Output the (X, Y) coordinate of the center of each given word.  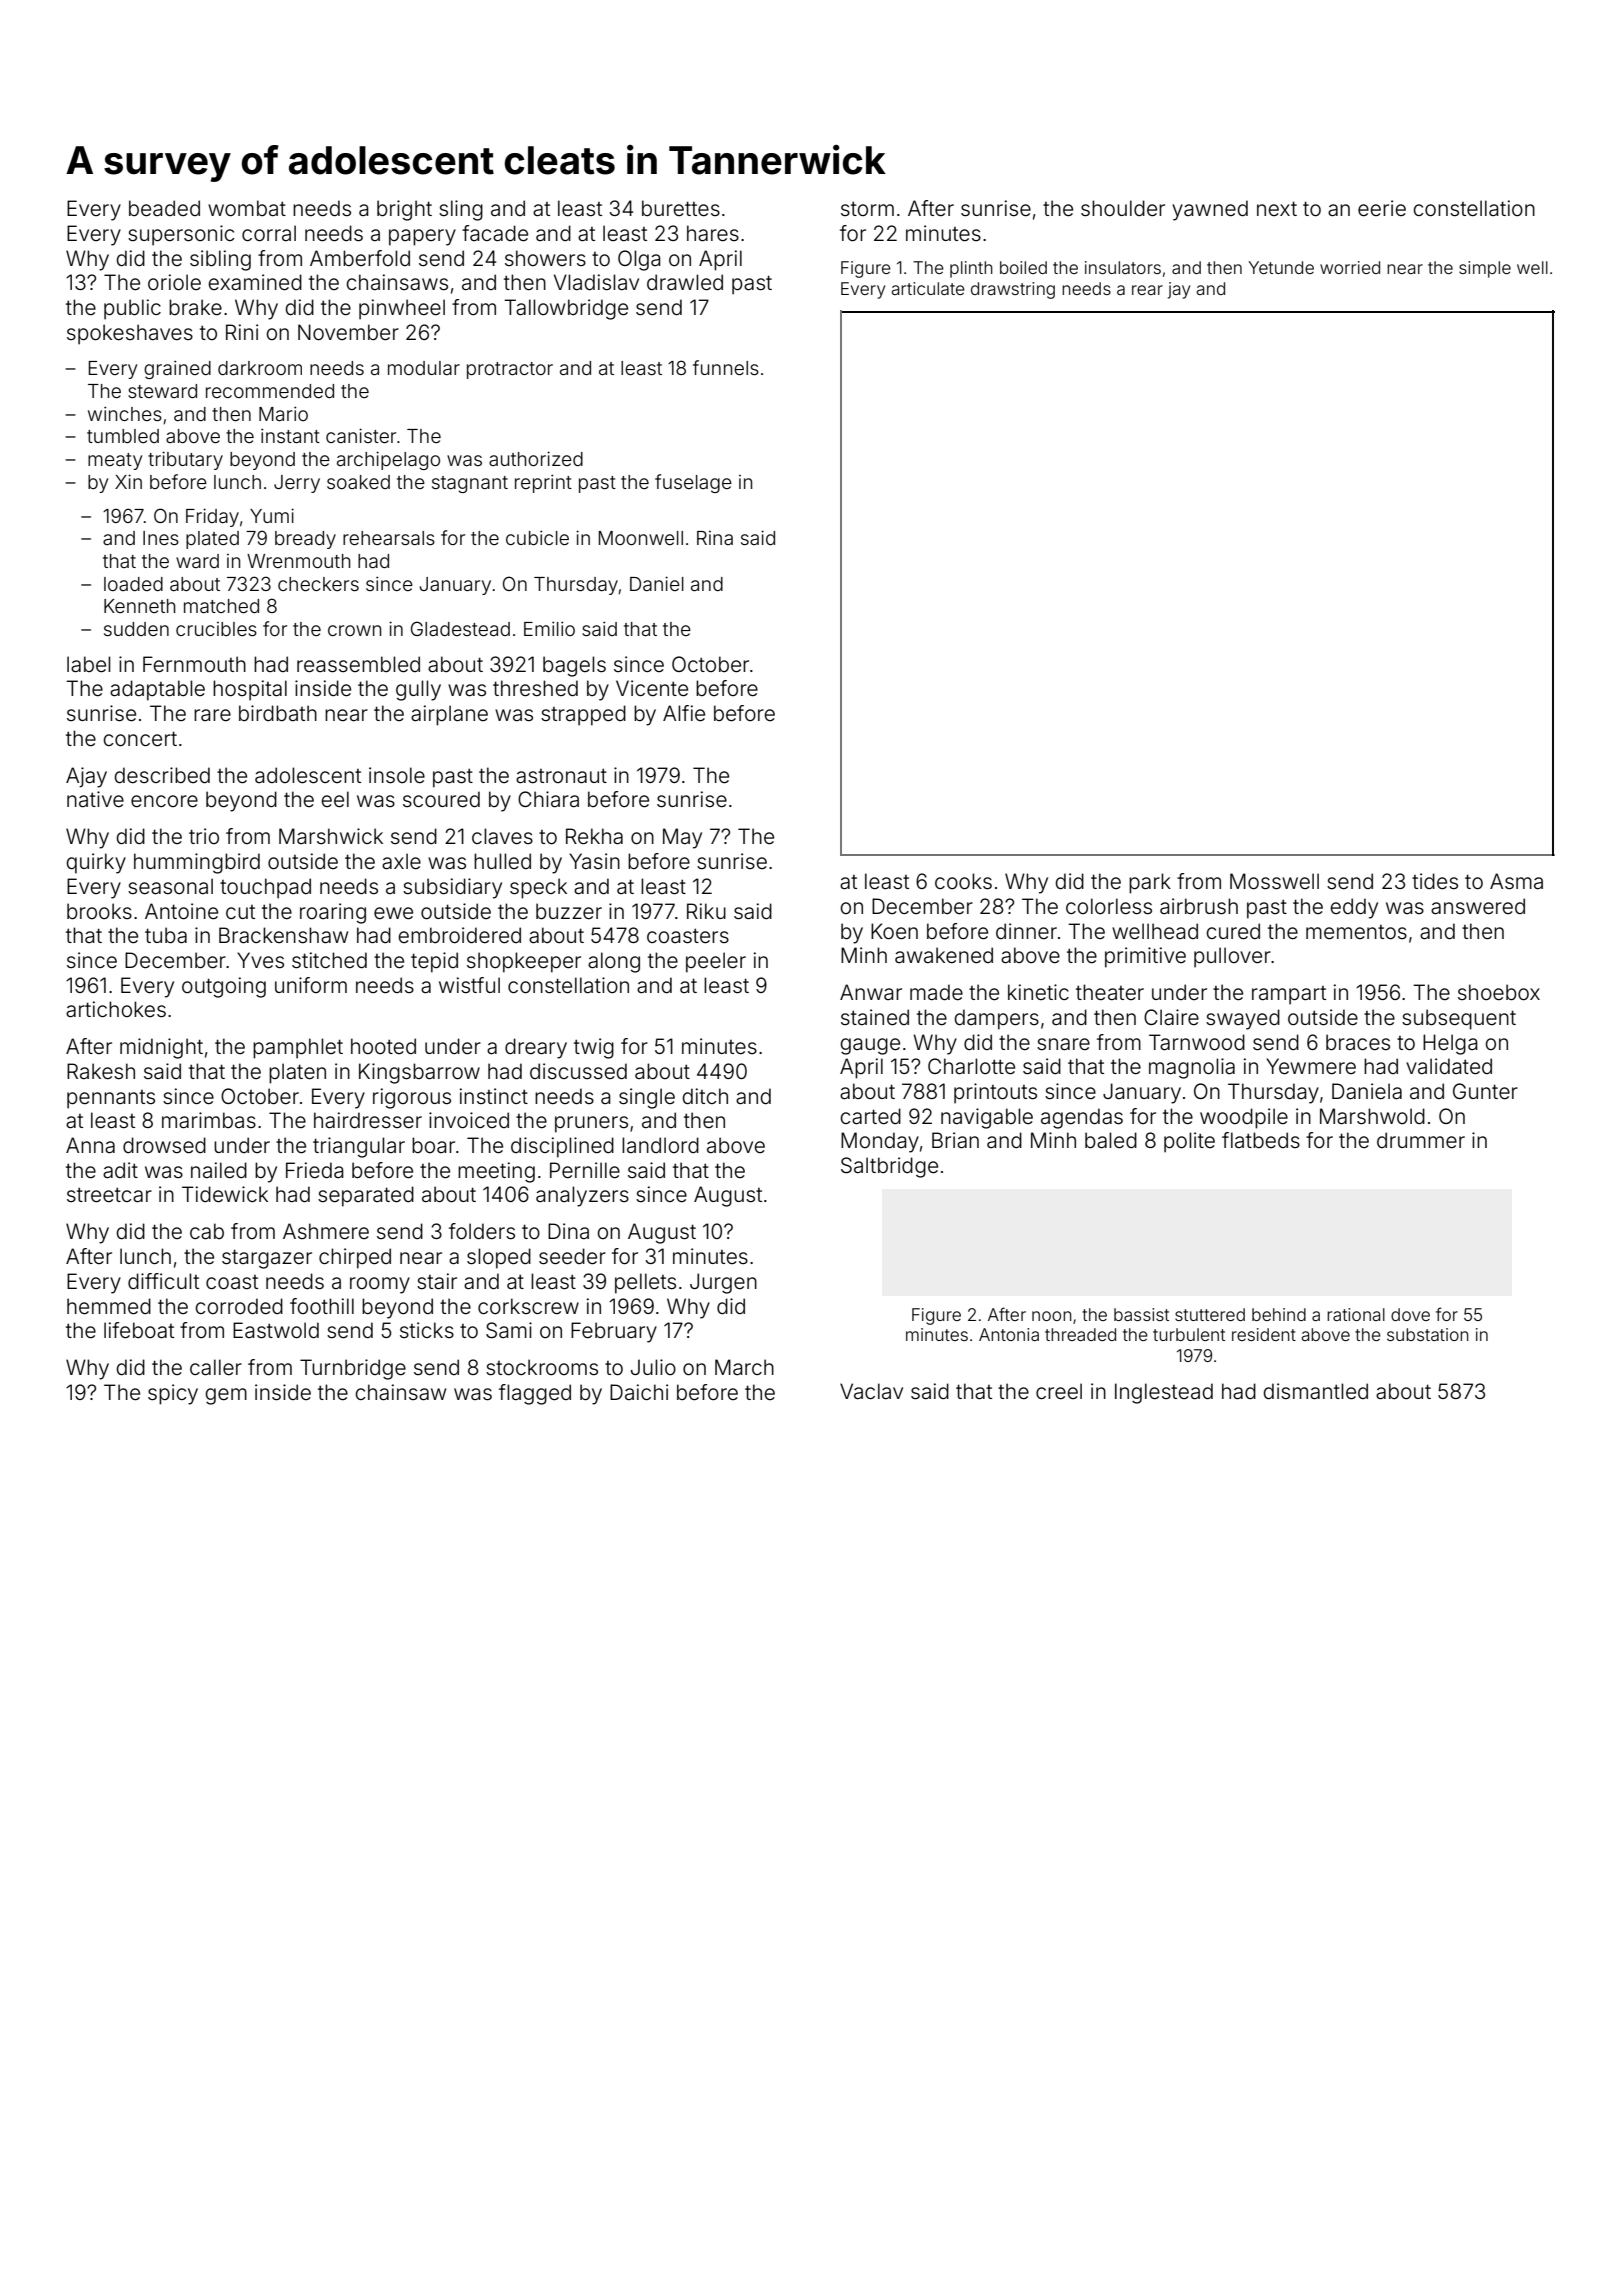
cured (1233, 931)
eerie (1382, 208)
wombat (247, 208)
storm (867, 208)
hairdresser (368, 1120)
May (682, 838)
